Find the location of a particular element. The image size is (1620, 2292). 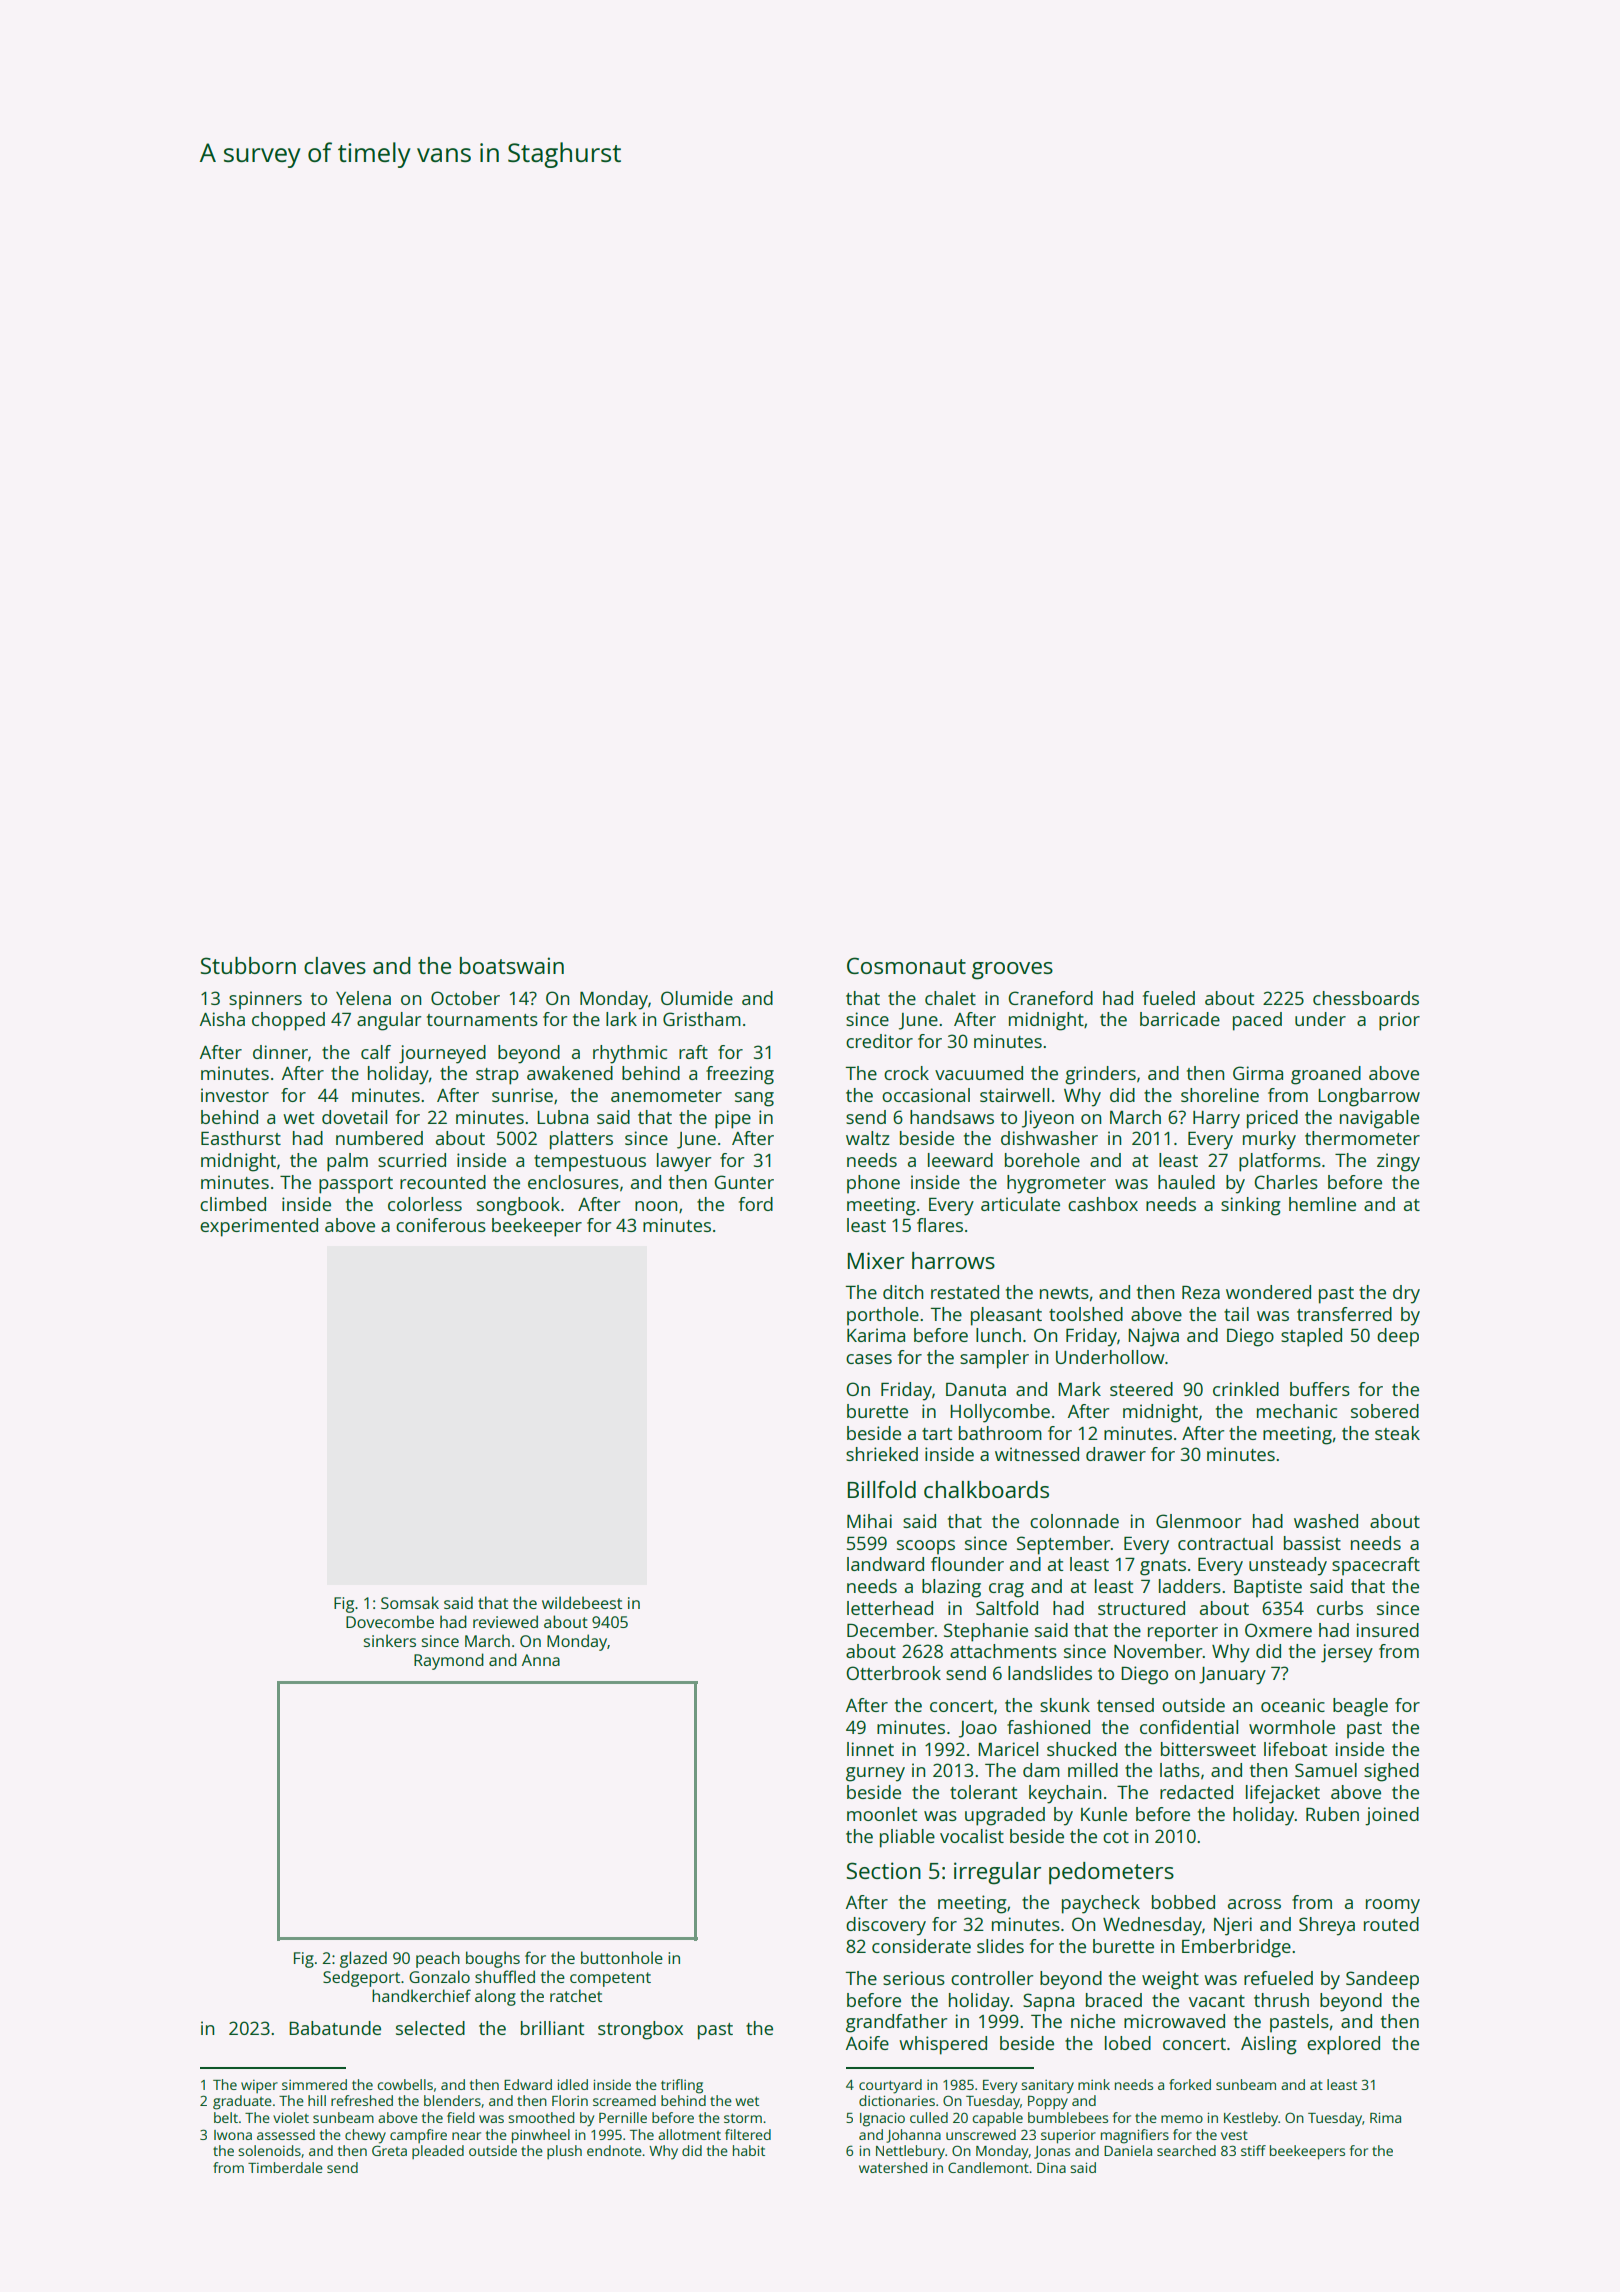

blenders is located at coordinates (452, 2100).
